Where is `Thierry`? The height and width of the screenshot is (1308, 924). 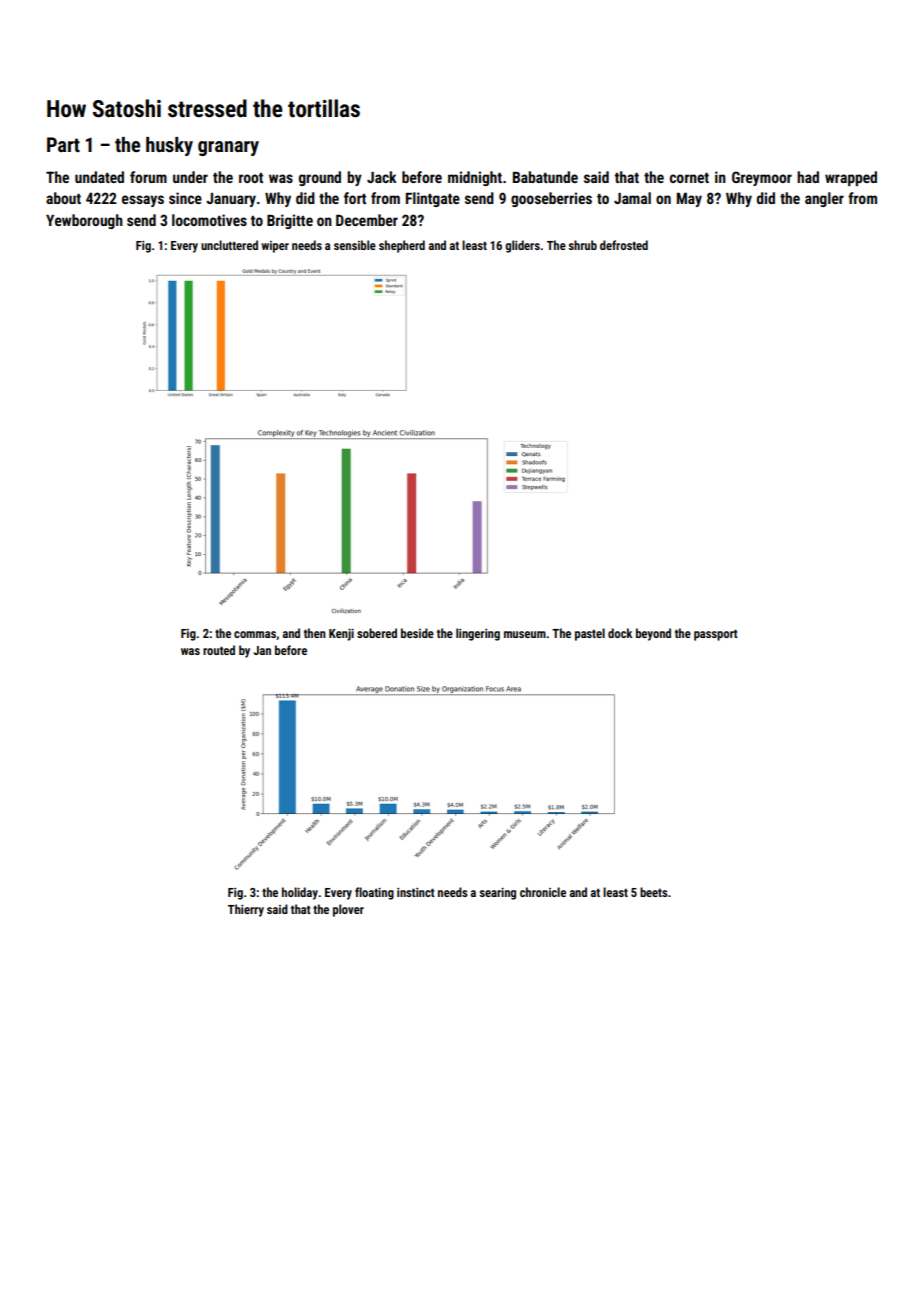
Thierry is located at coordinates (246, 910).
